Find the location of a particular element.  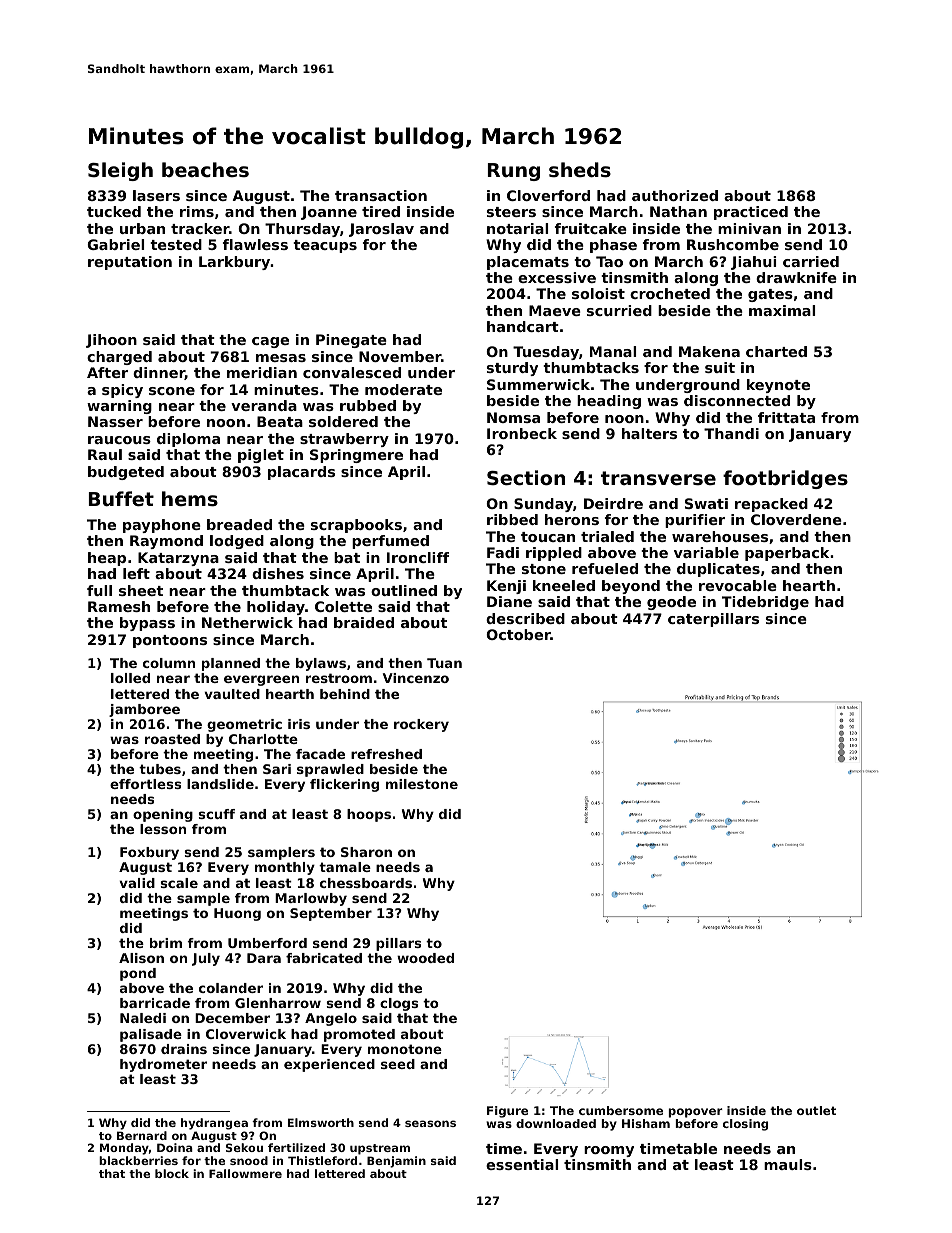

excessive is located at coordinates (557, 277).
